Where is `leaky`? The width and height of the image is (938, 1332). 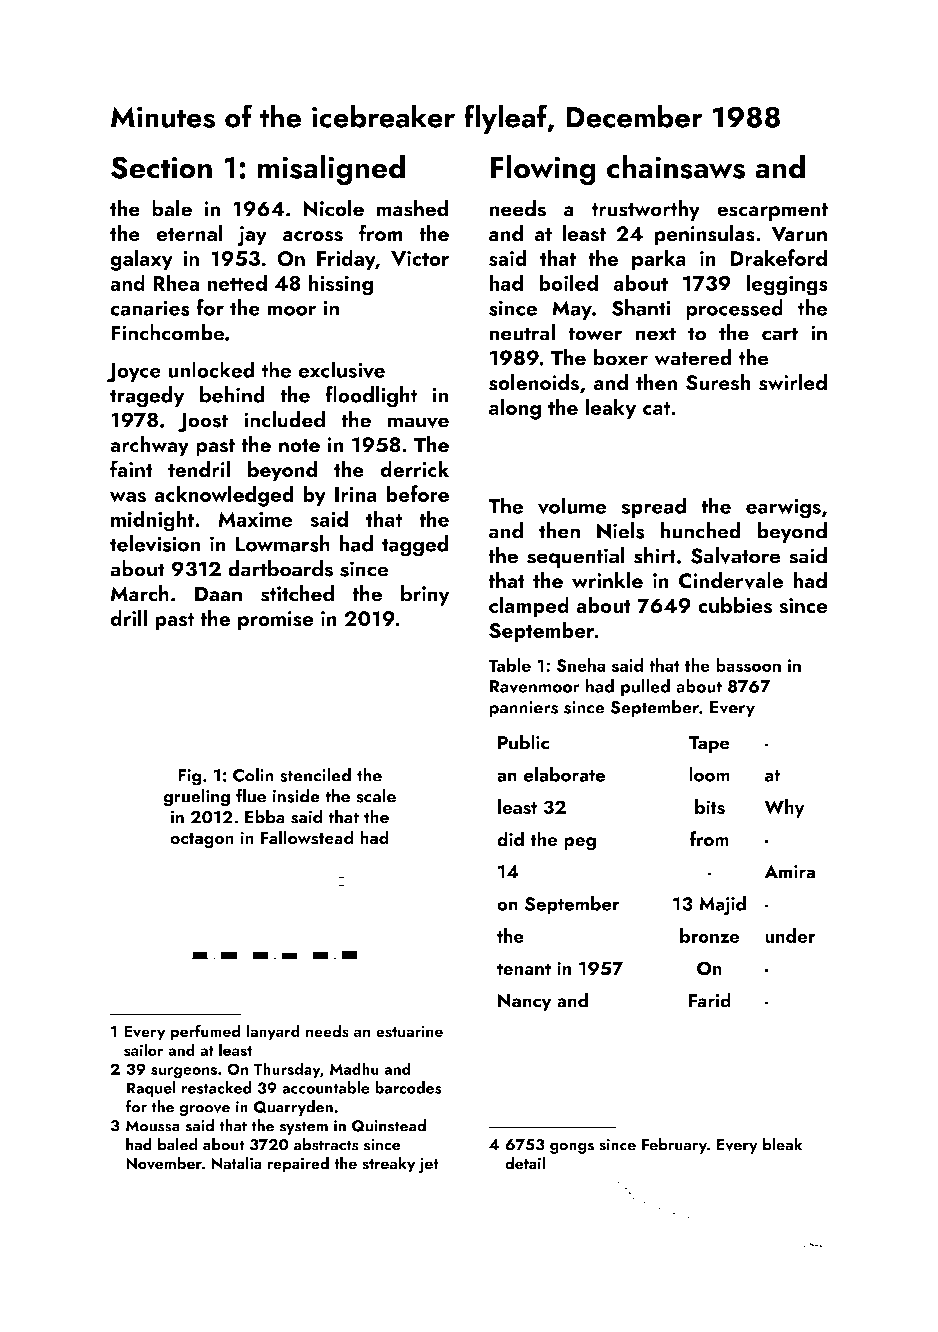
leaky is located at coordinates (610, 409).
